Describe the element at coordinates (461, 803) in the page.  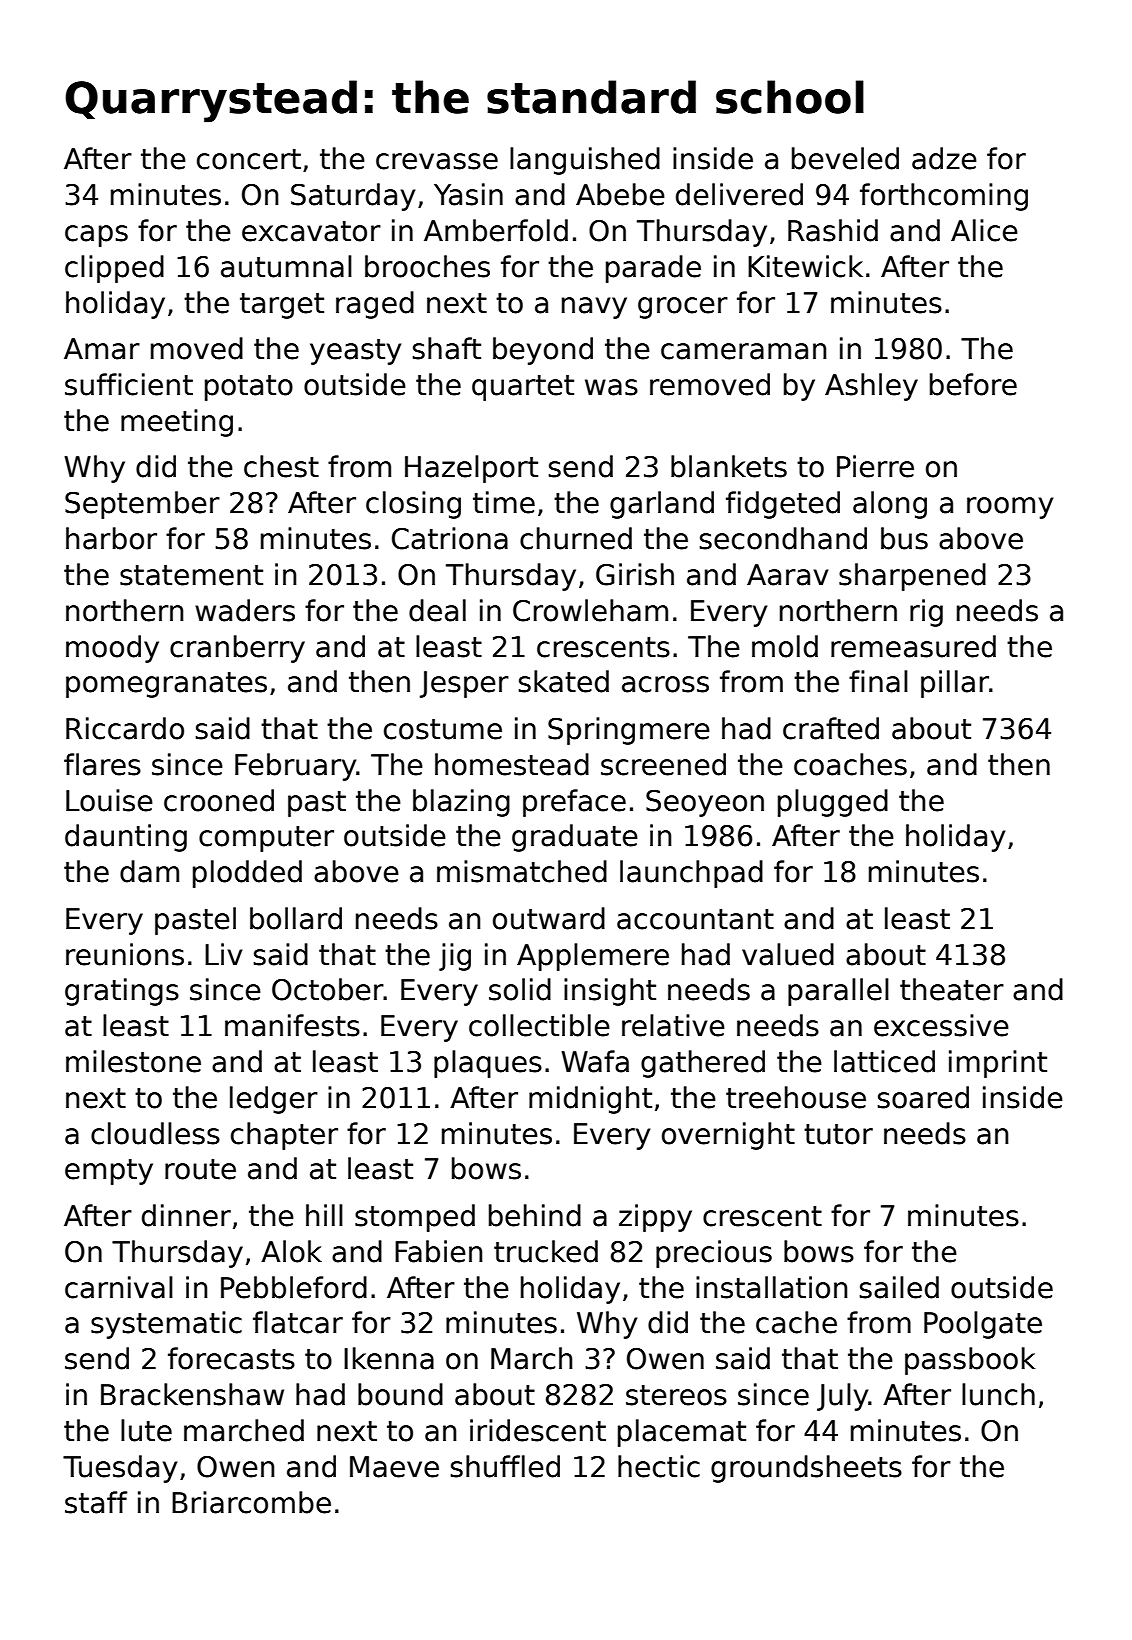
I see `blazing` at that location.
